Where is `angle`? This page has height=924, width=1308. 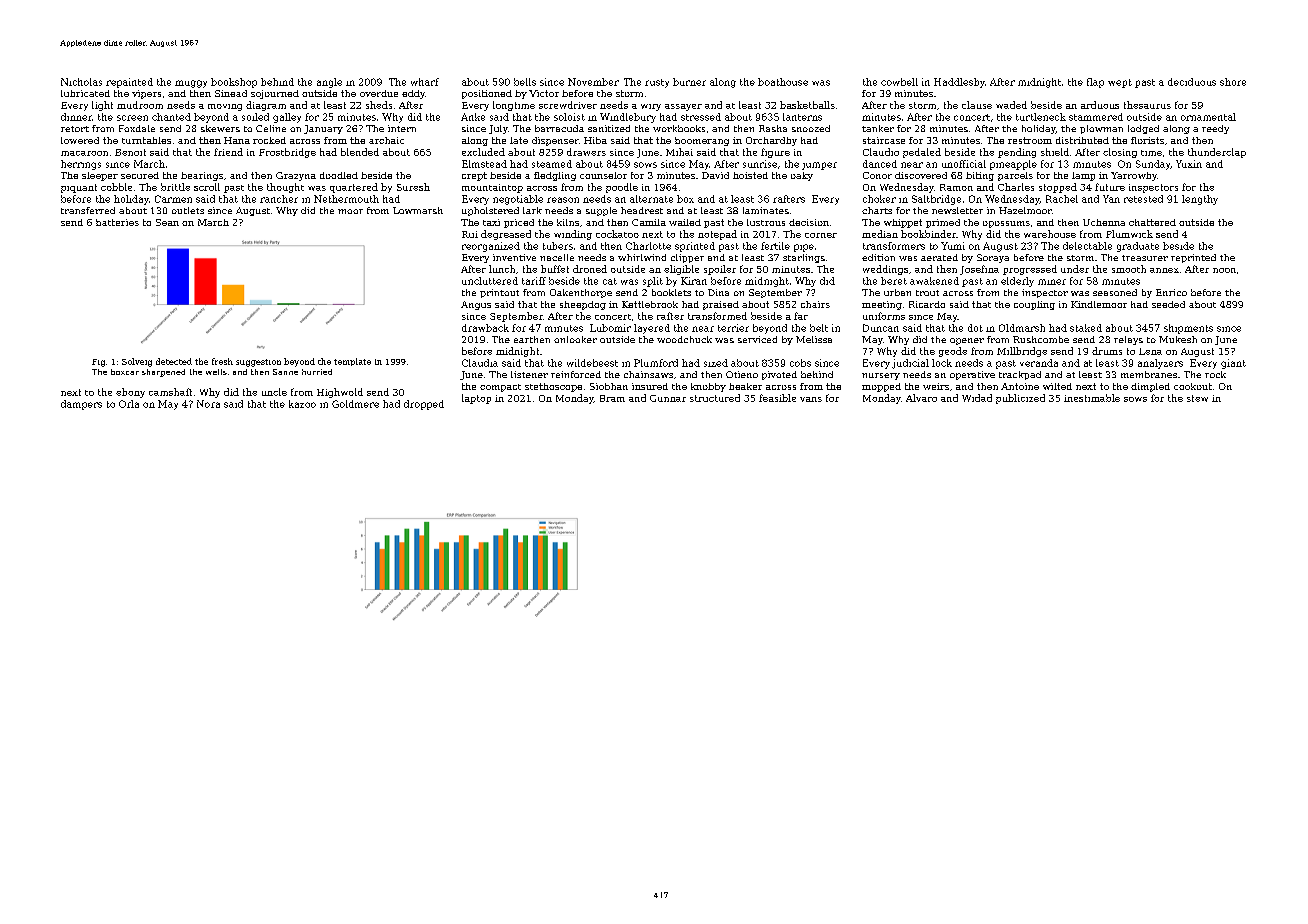 angle is located at coordinates (329, 83).
